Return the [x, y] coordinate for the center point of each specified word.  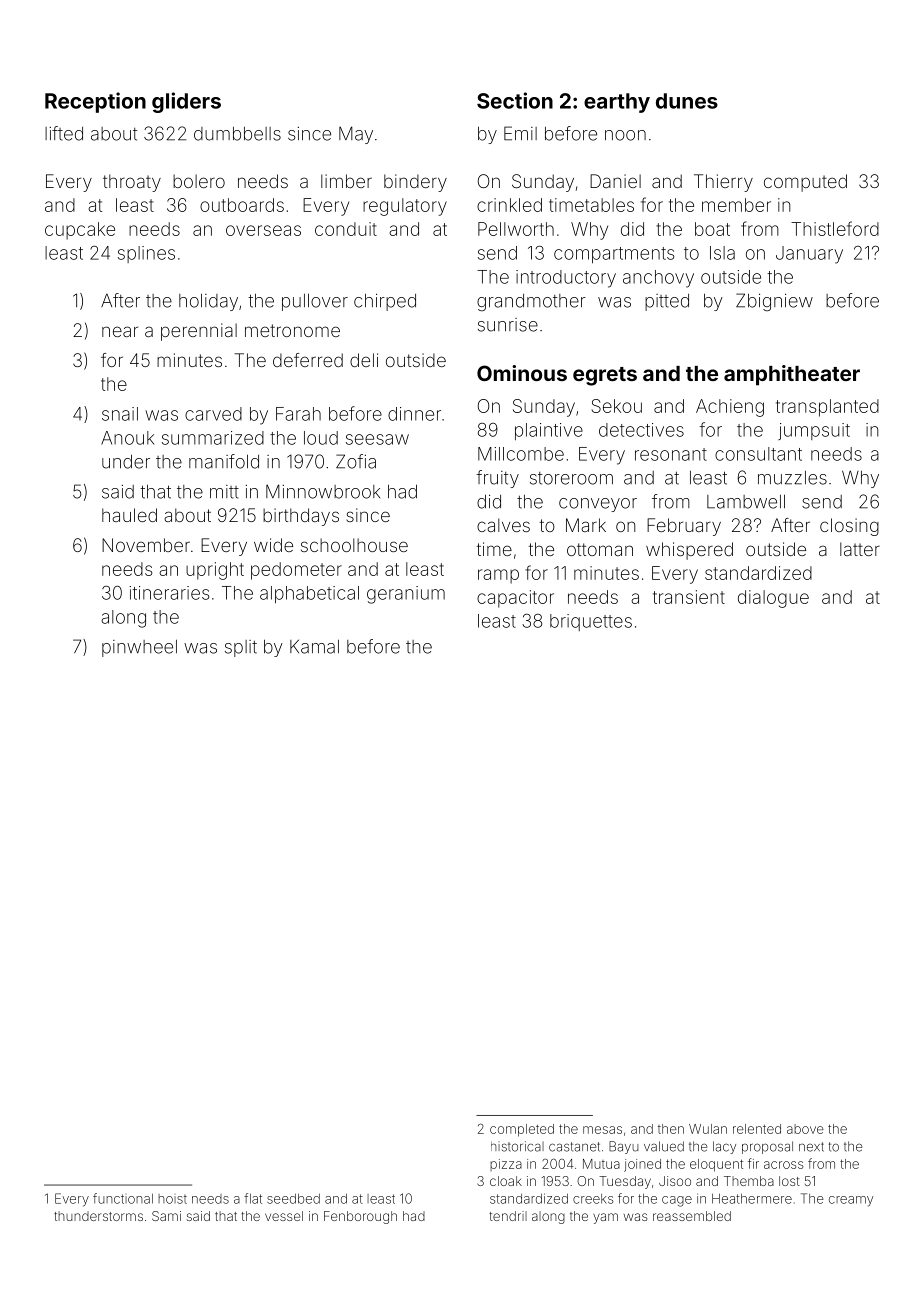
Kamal [314, 647]
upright [215, 571]
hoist [172, 1199]
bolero [199, 181]
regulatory [405, 207]
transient [689, 597]
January [809, 255]
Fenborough [360, 1217]
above [805, 1129]
